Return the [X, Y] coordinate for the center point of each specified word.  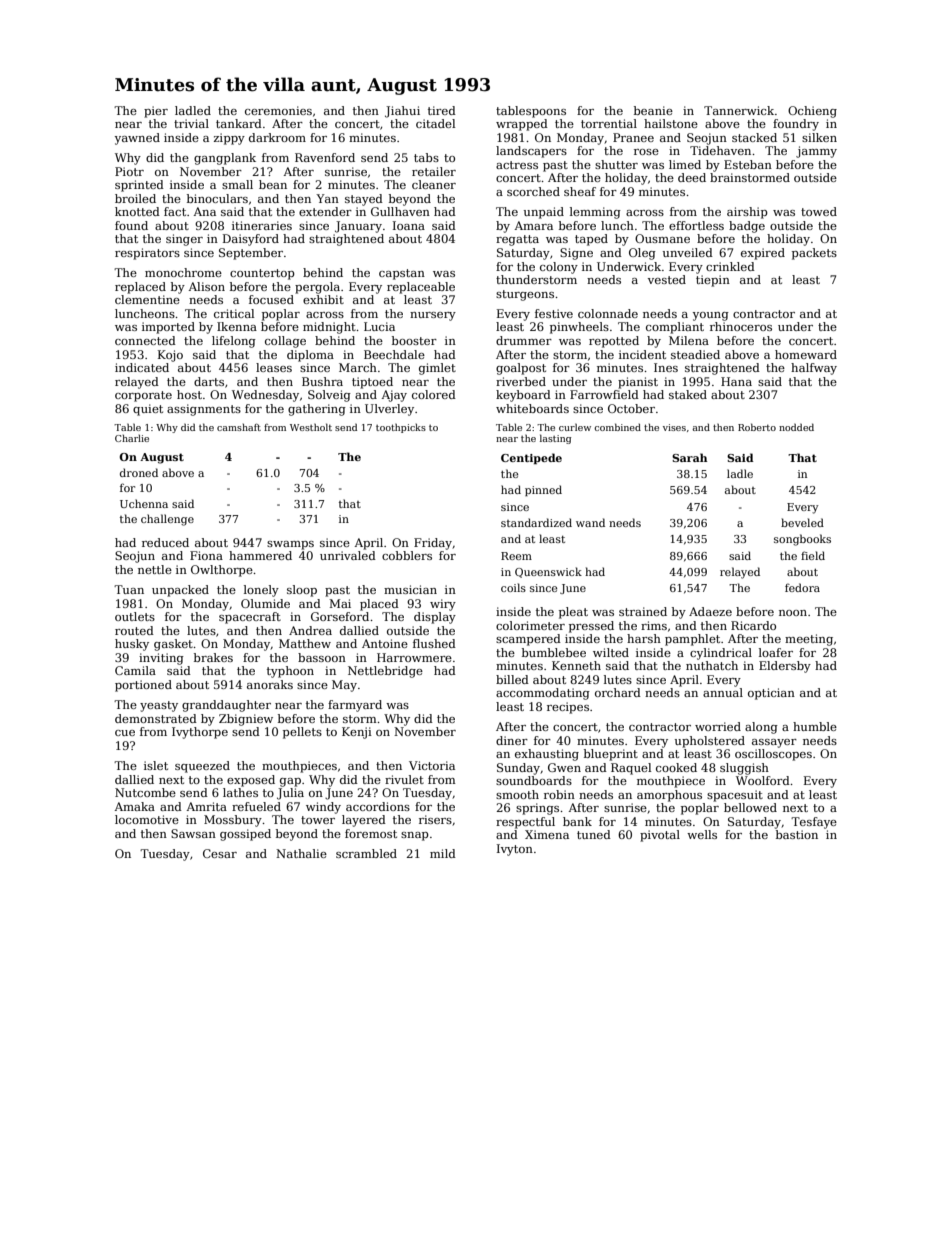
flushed [434, 643]
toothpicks [401, 428]
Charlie [132, 438]
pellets [302, 733]
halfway [814, 369]
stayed [364, 200]
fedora [802, 587]
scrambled [366, 853]
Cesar [220, 853]
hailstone [671, 123]
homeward [806, 354]
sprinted [139, 186]
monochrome [183, 272]
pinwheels [579, 328]
